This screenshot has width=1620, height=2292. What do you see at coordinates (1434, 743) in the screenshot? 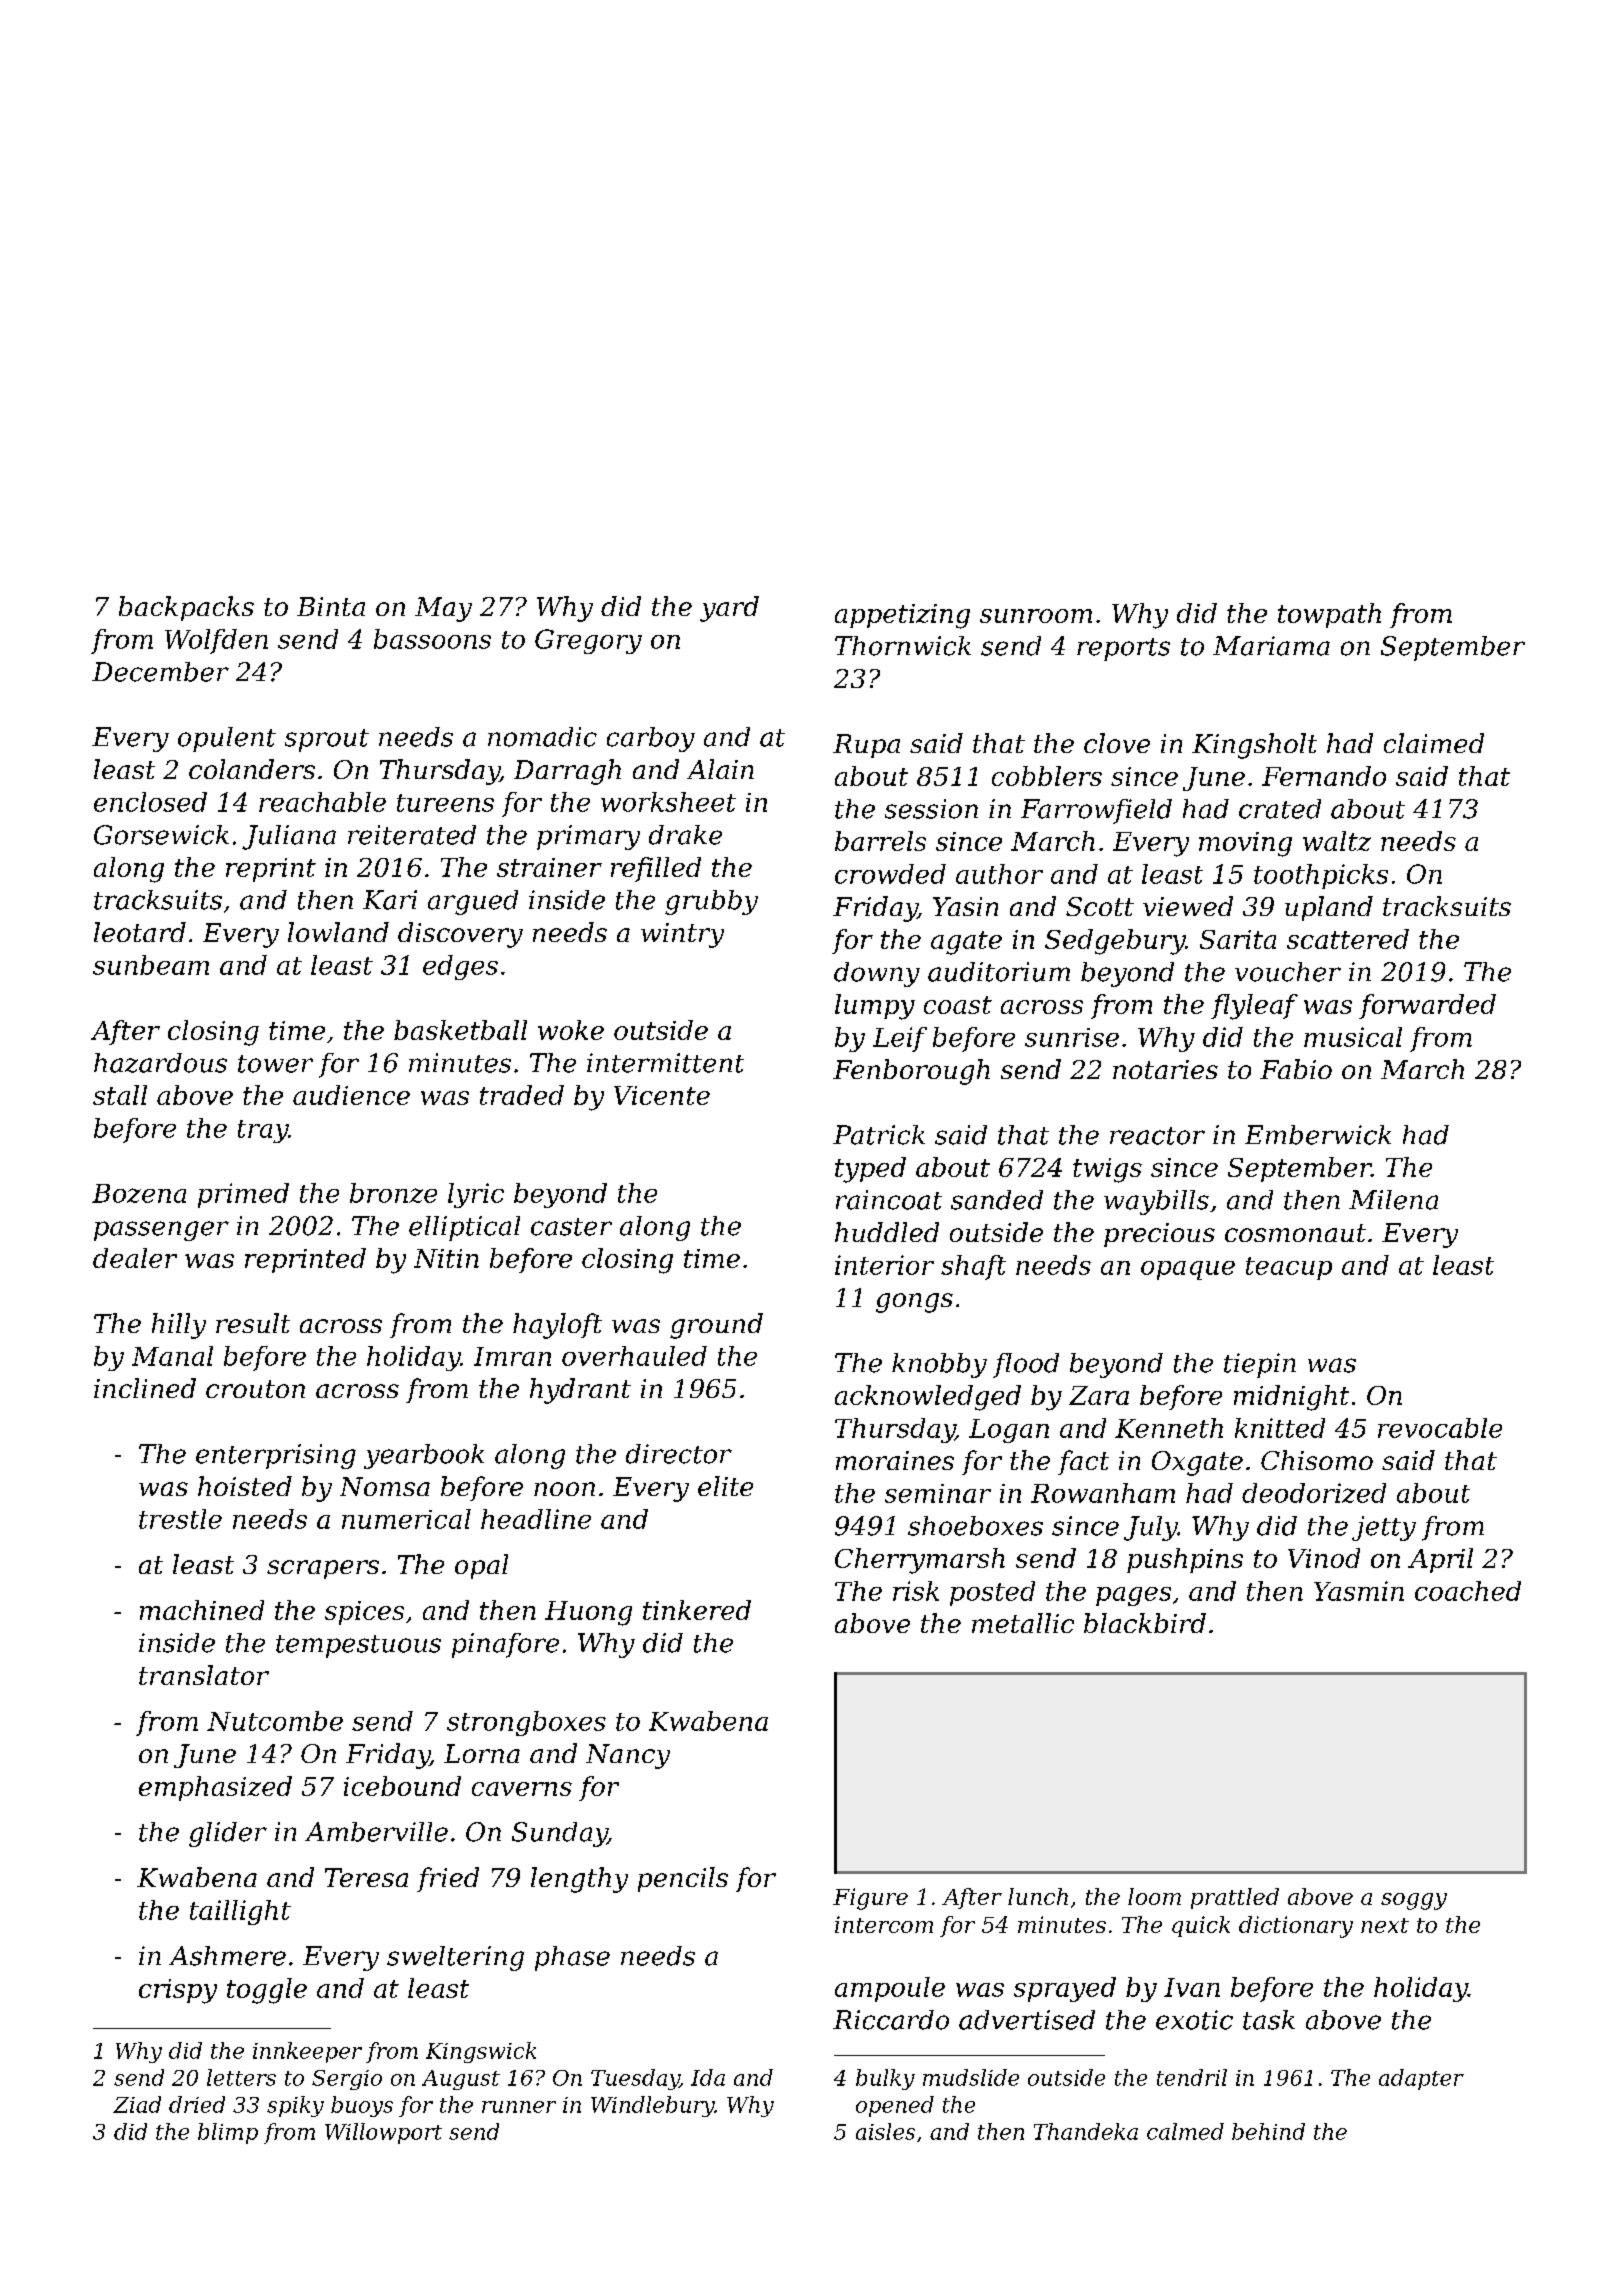
I see `claimed` at bounding box center [1434, 743].
